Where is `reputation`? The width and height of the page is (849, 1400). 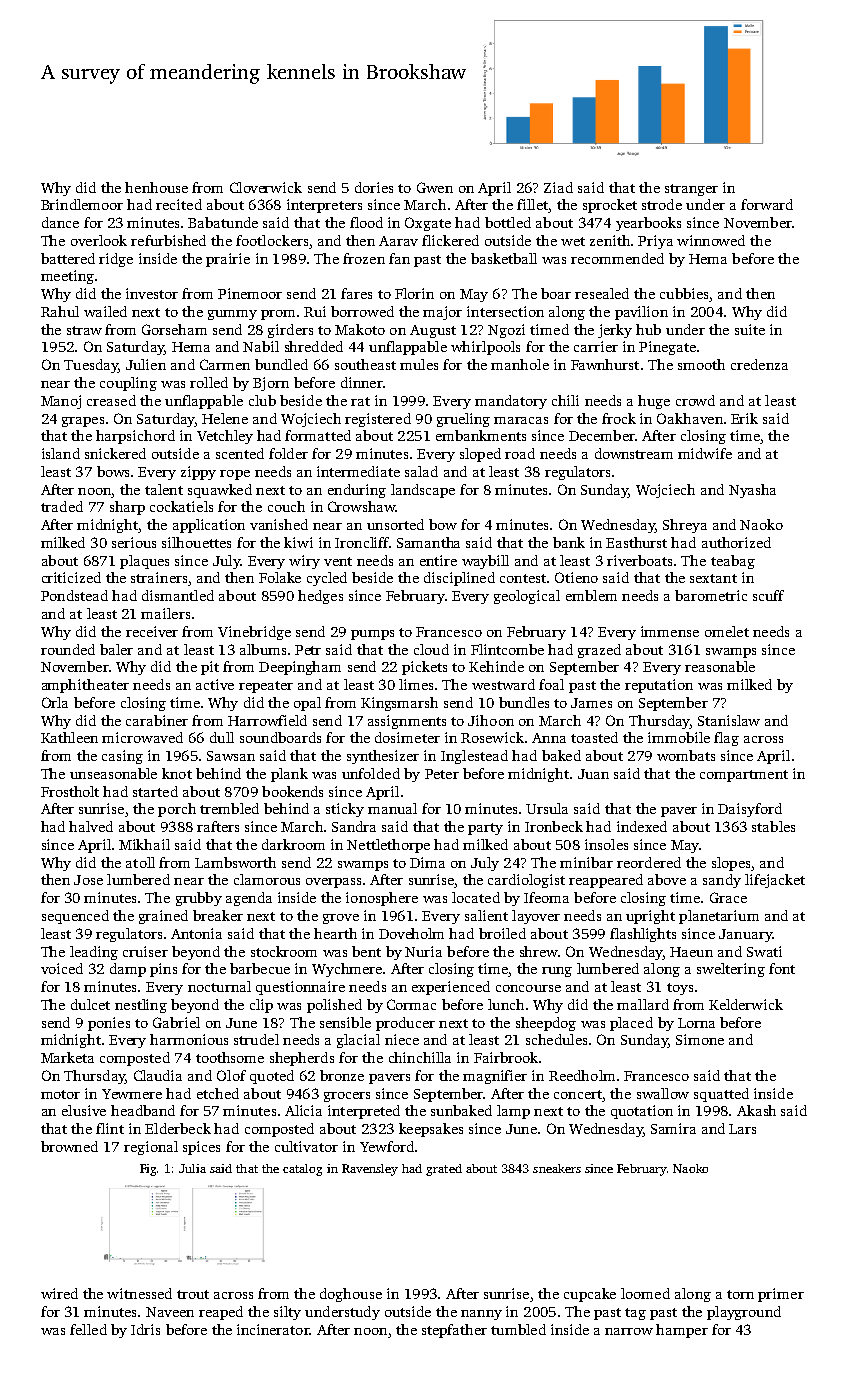
reputation is located at coordinates (659, 686).
